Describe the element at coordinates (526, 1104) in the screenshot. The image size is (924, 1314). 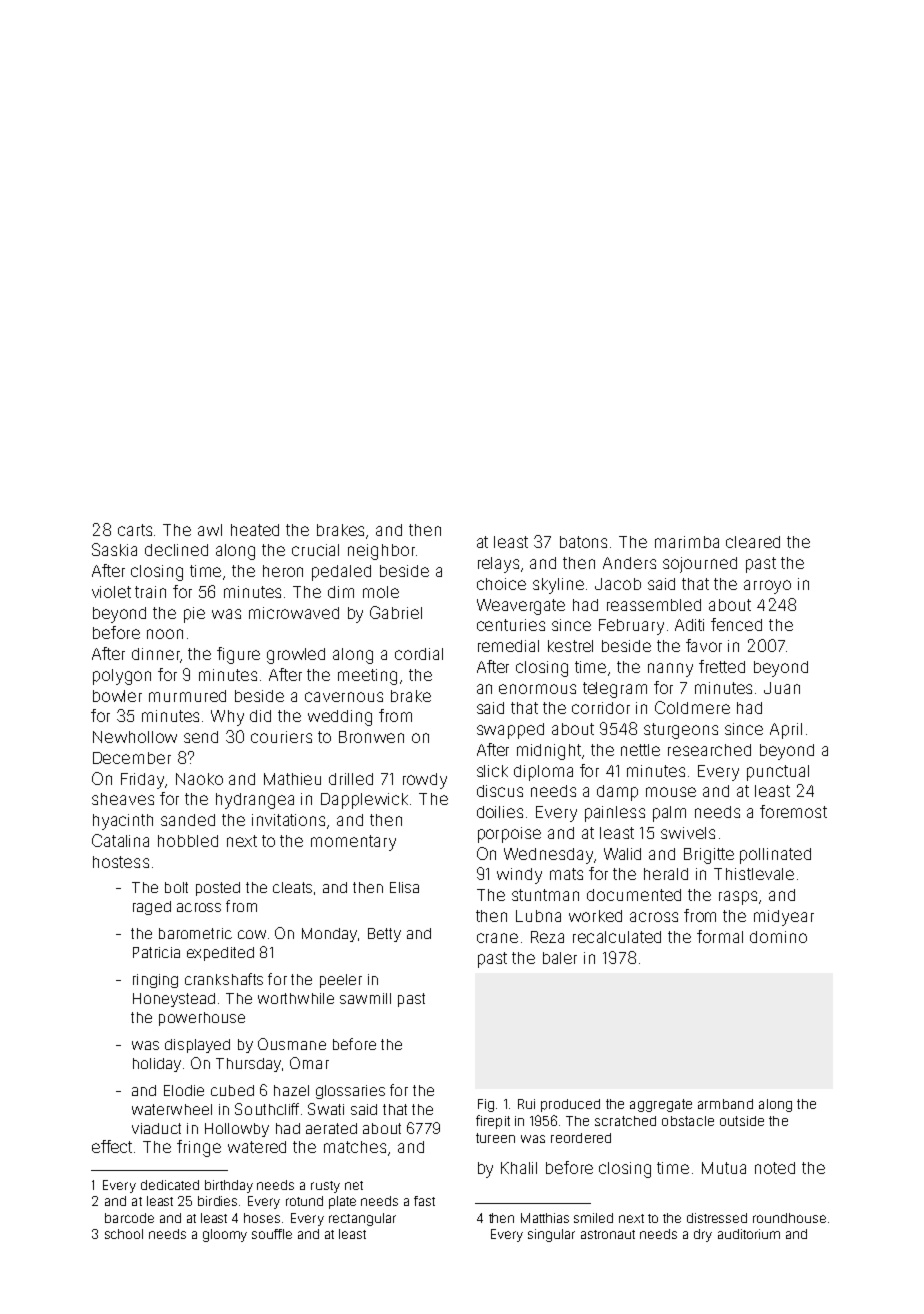
I see `Rui` at that location.
